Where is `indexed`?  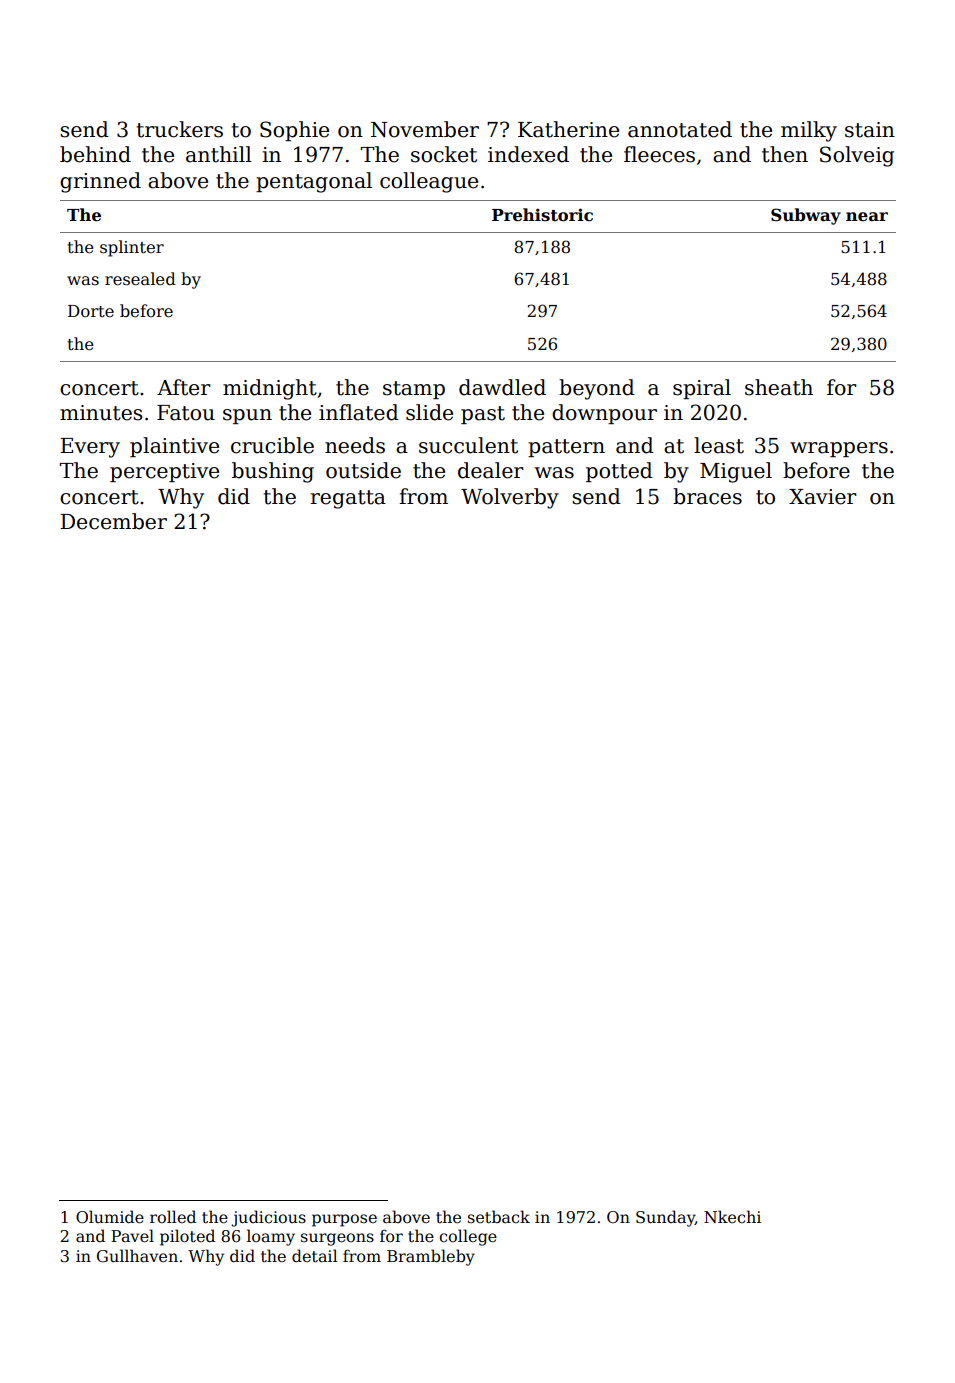
indexed is located at coordinates (528, 154).
